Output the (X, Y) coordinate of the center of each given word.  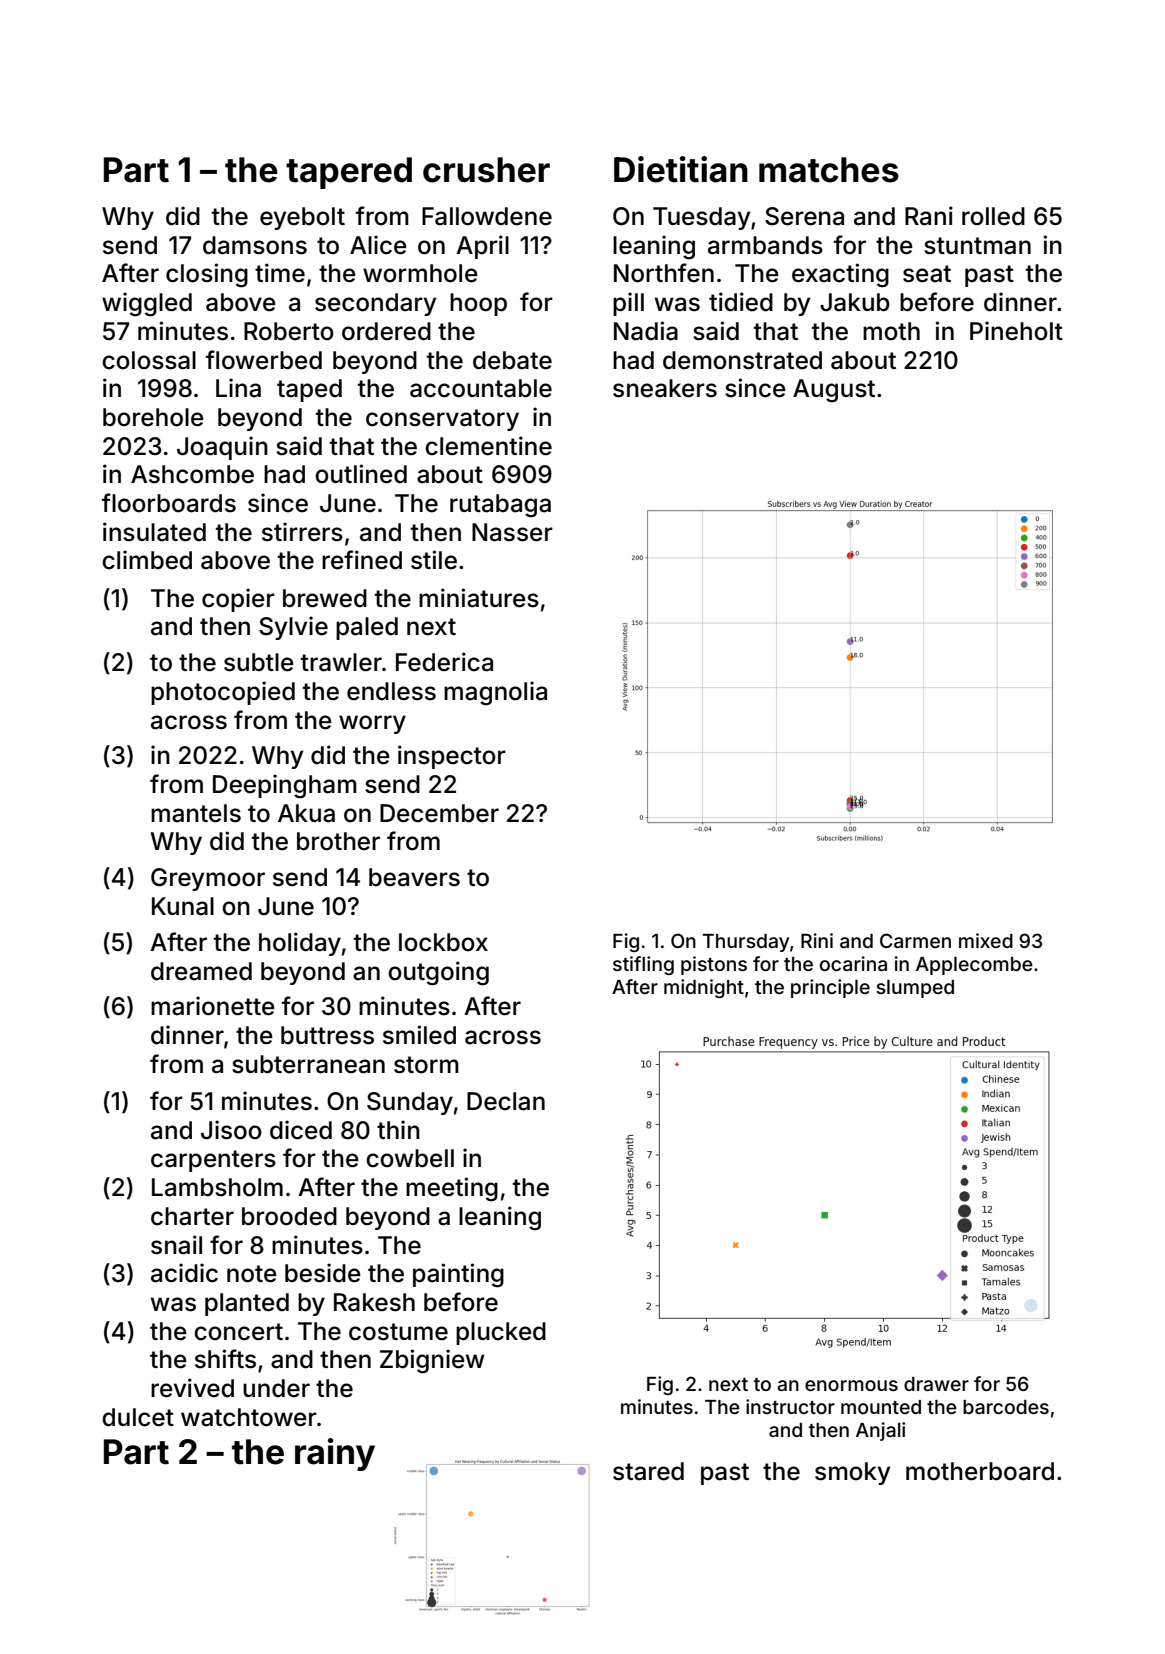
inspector (452, 757)
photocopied (223, 693)
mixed (986, 940)
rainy (335, 1454)
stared (648, 1471)
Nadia (646, 331)
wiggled (147, 304)
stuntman (977, 246)
